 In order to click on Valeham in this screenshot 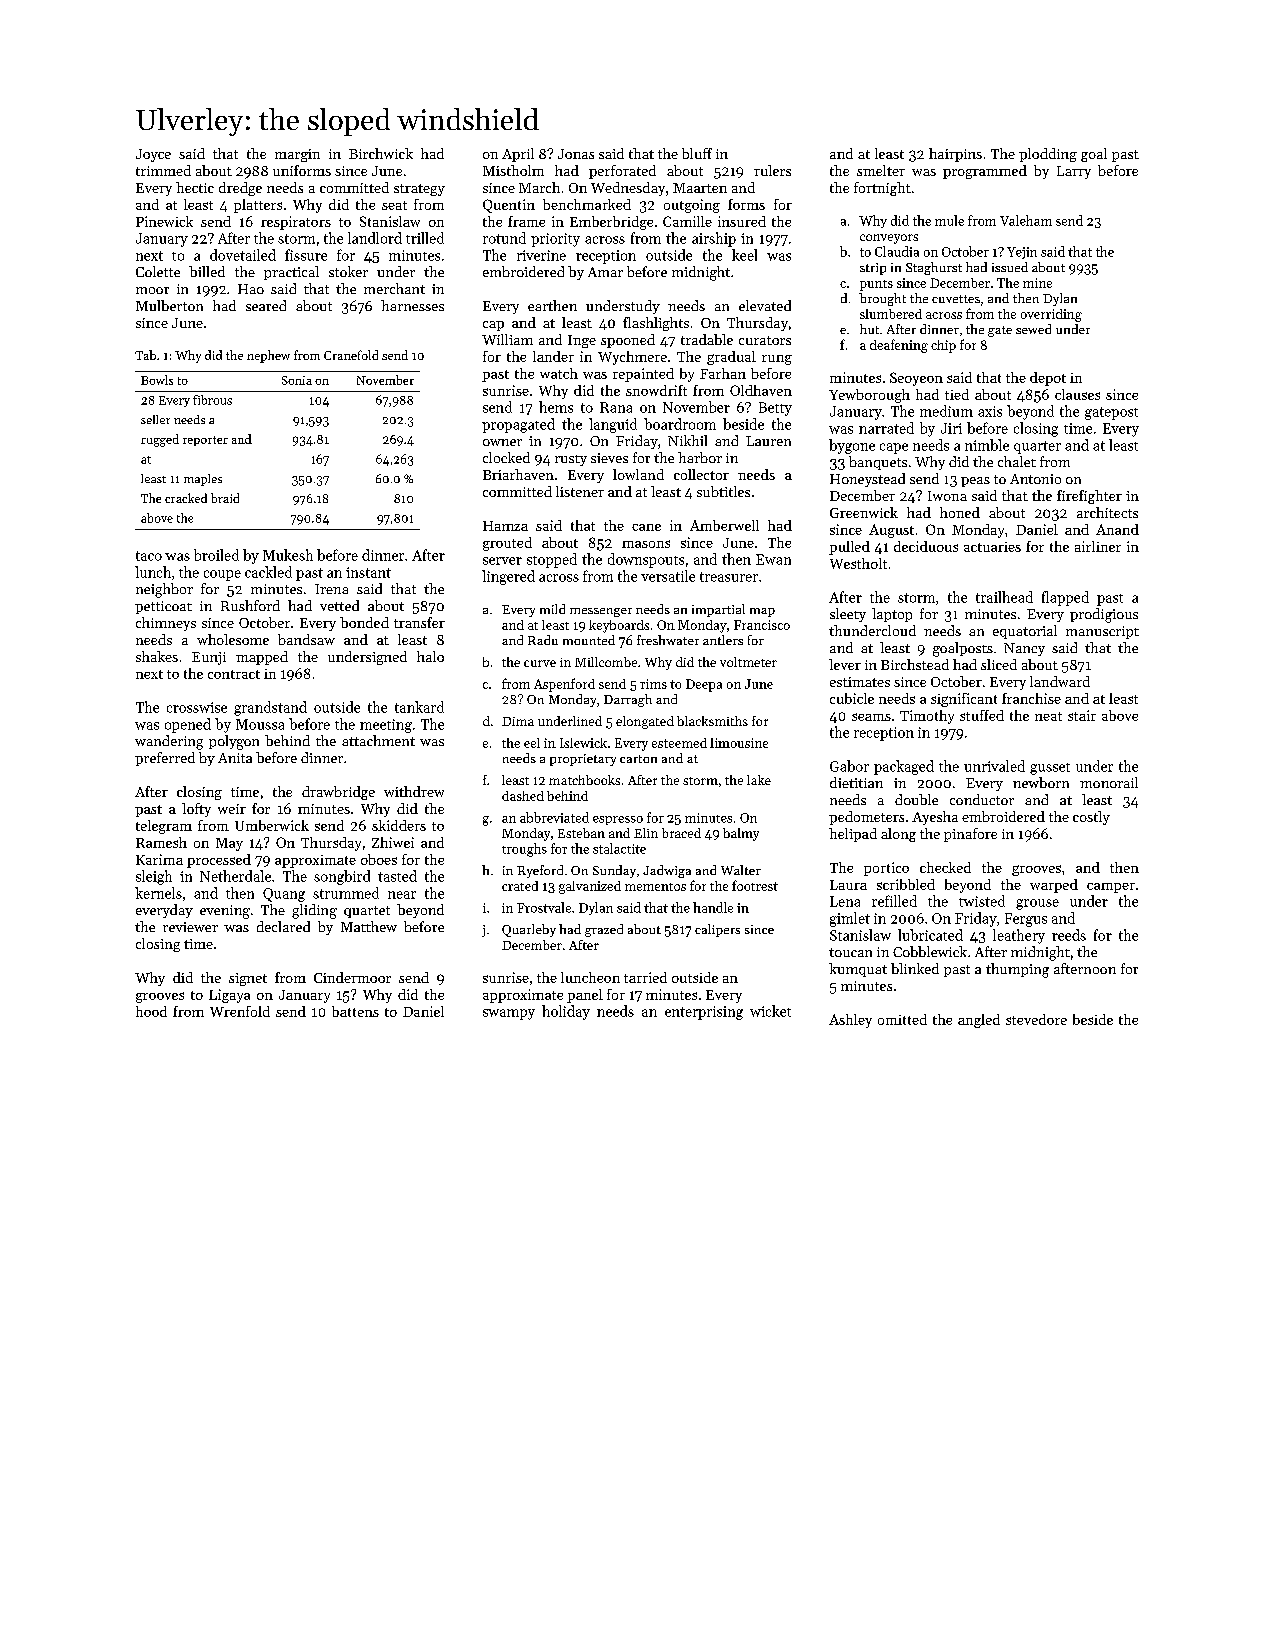, I will do `click(1026, 220)`.
